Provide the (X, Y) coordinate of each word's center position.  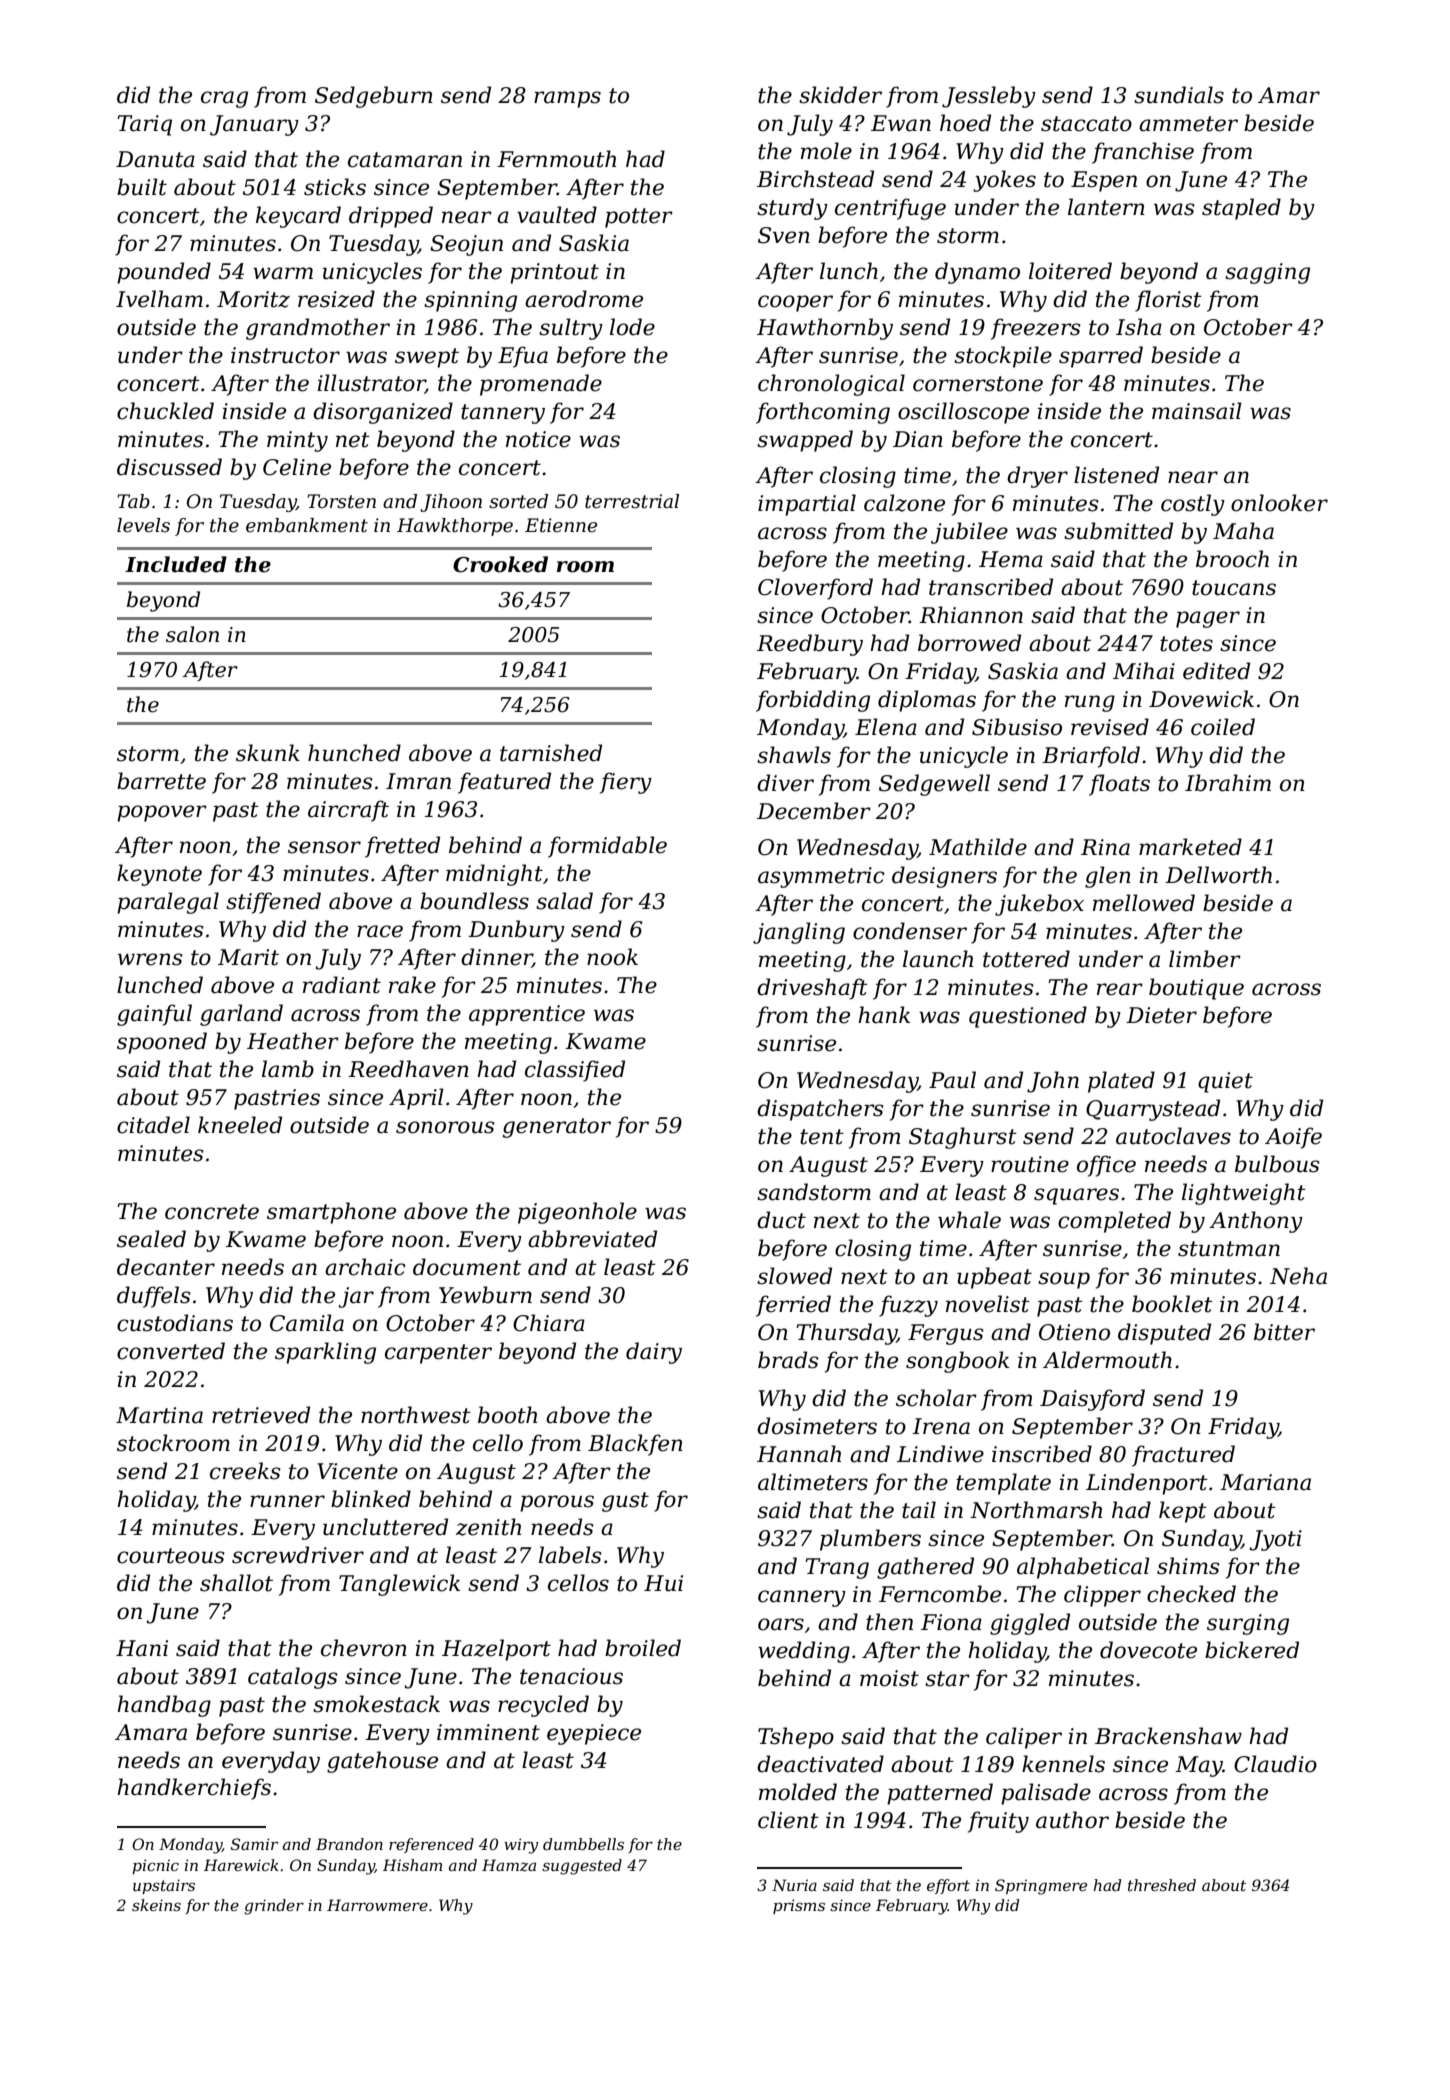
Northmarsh (1036, 1510)
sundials (1179, 95)
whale (969, 1220)
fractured (1183, 1456)
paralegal (168, 903)
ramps (567, 99)
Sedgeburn (374, 97)
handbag (164, 1706)
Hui (663, 1583)
